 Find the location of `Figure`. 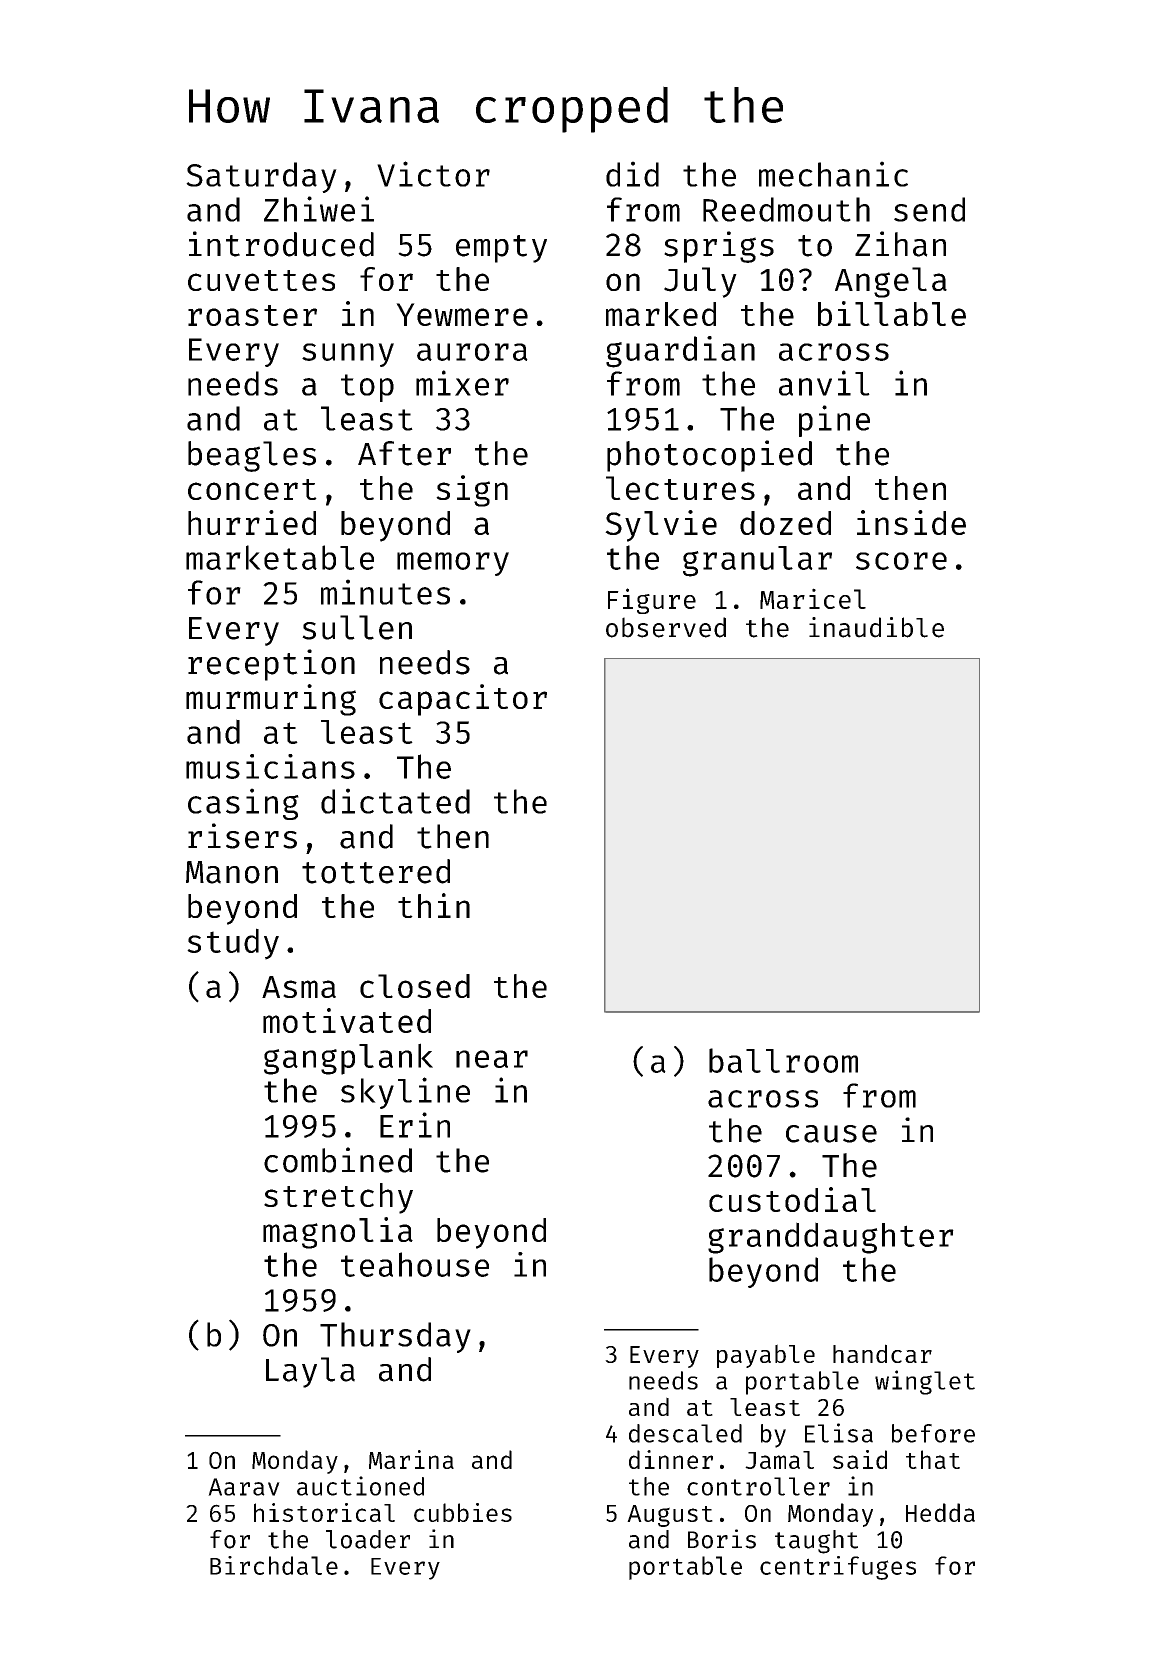

Figure is located at coordinates (652, 601).
